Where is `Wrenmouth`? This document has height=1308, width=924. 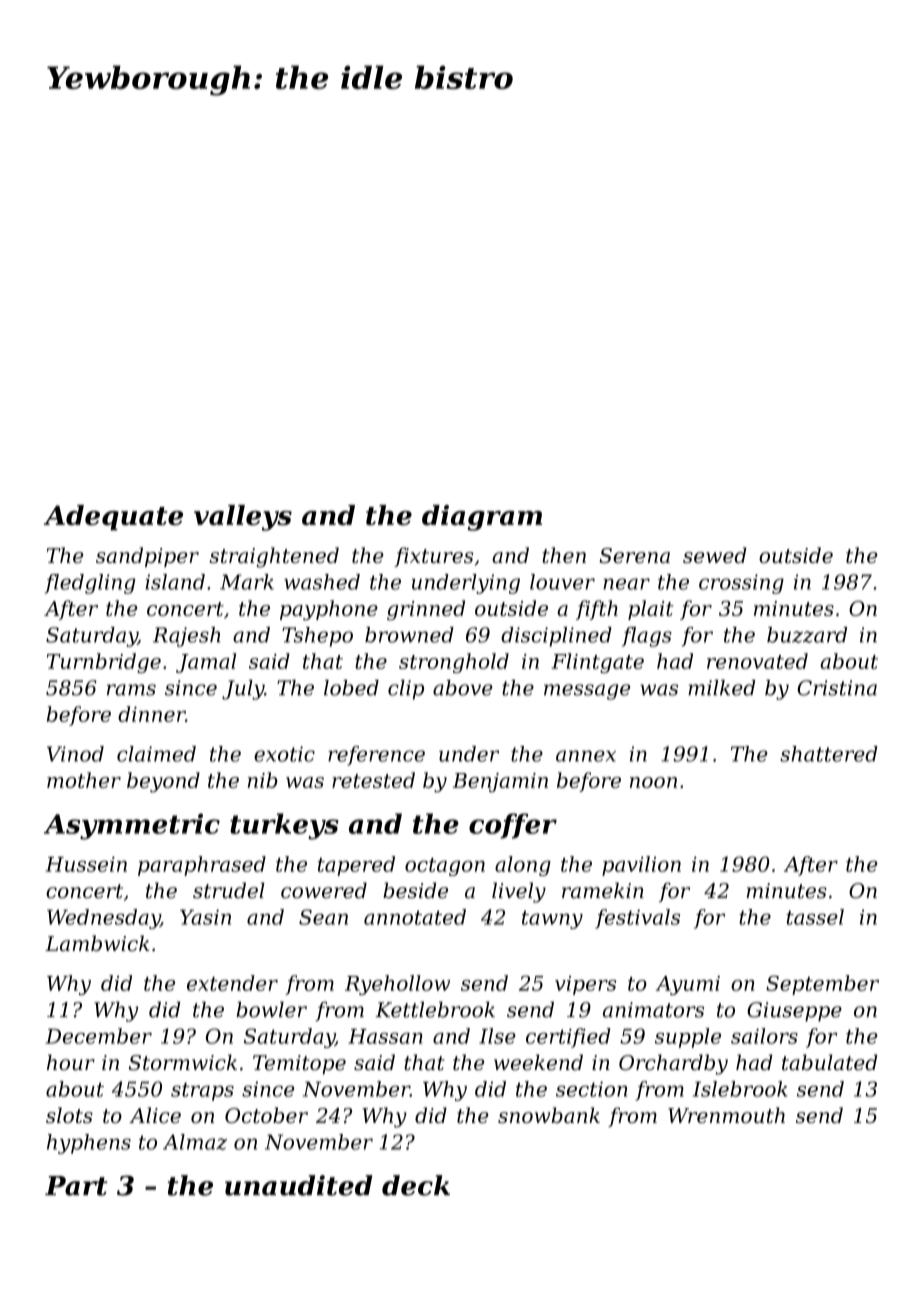
Wrenmouth is located at coordinates (726, 1115).
